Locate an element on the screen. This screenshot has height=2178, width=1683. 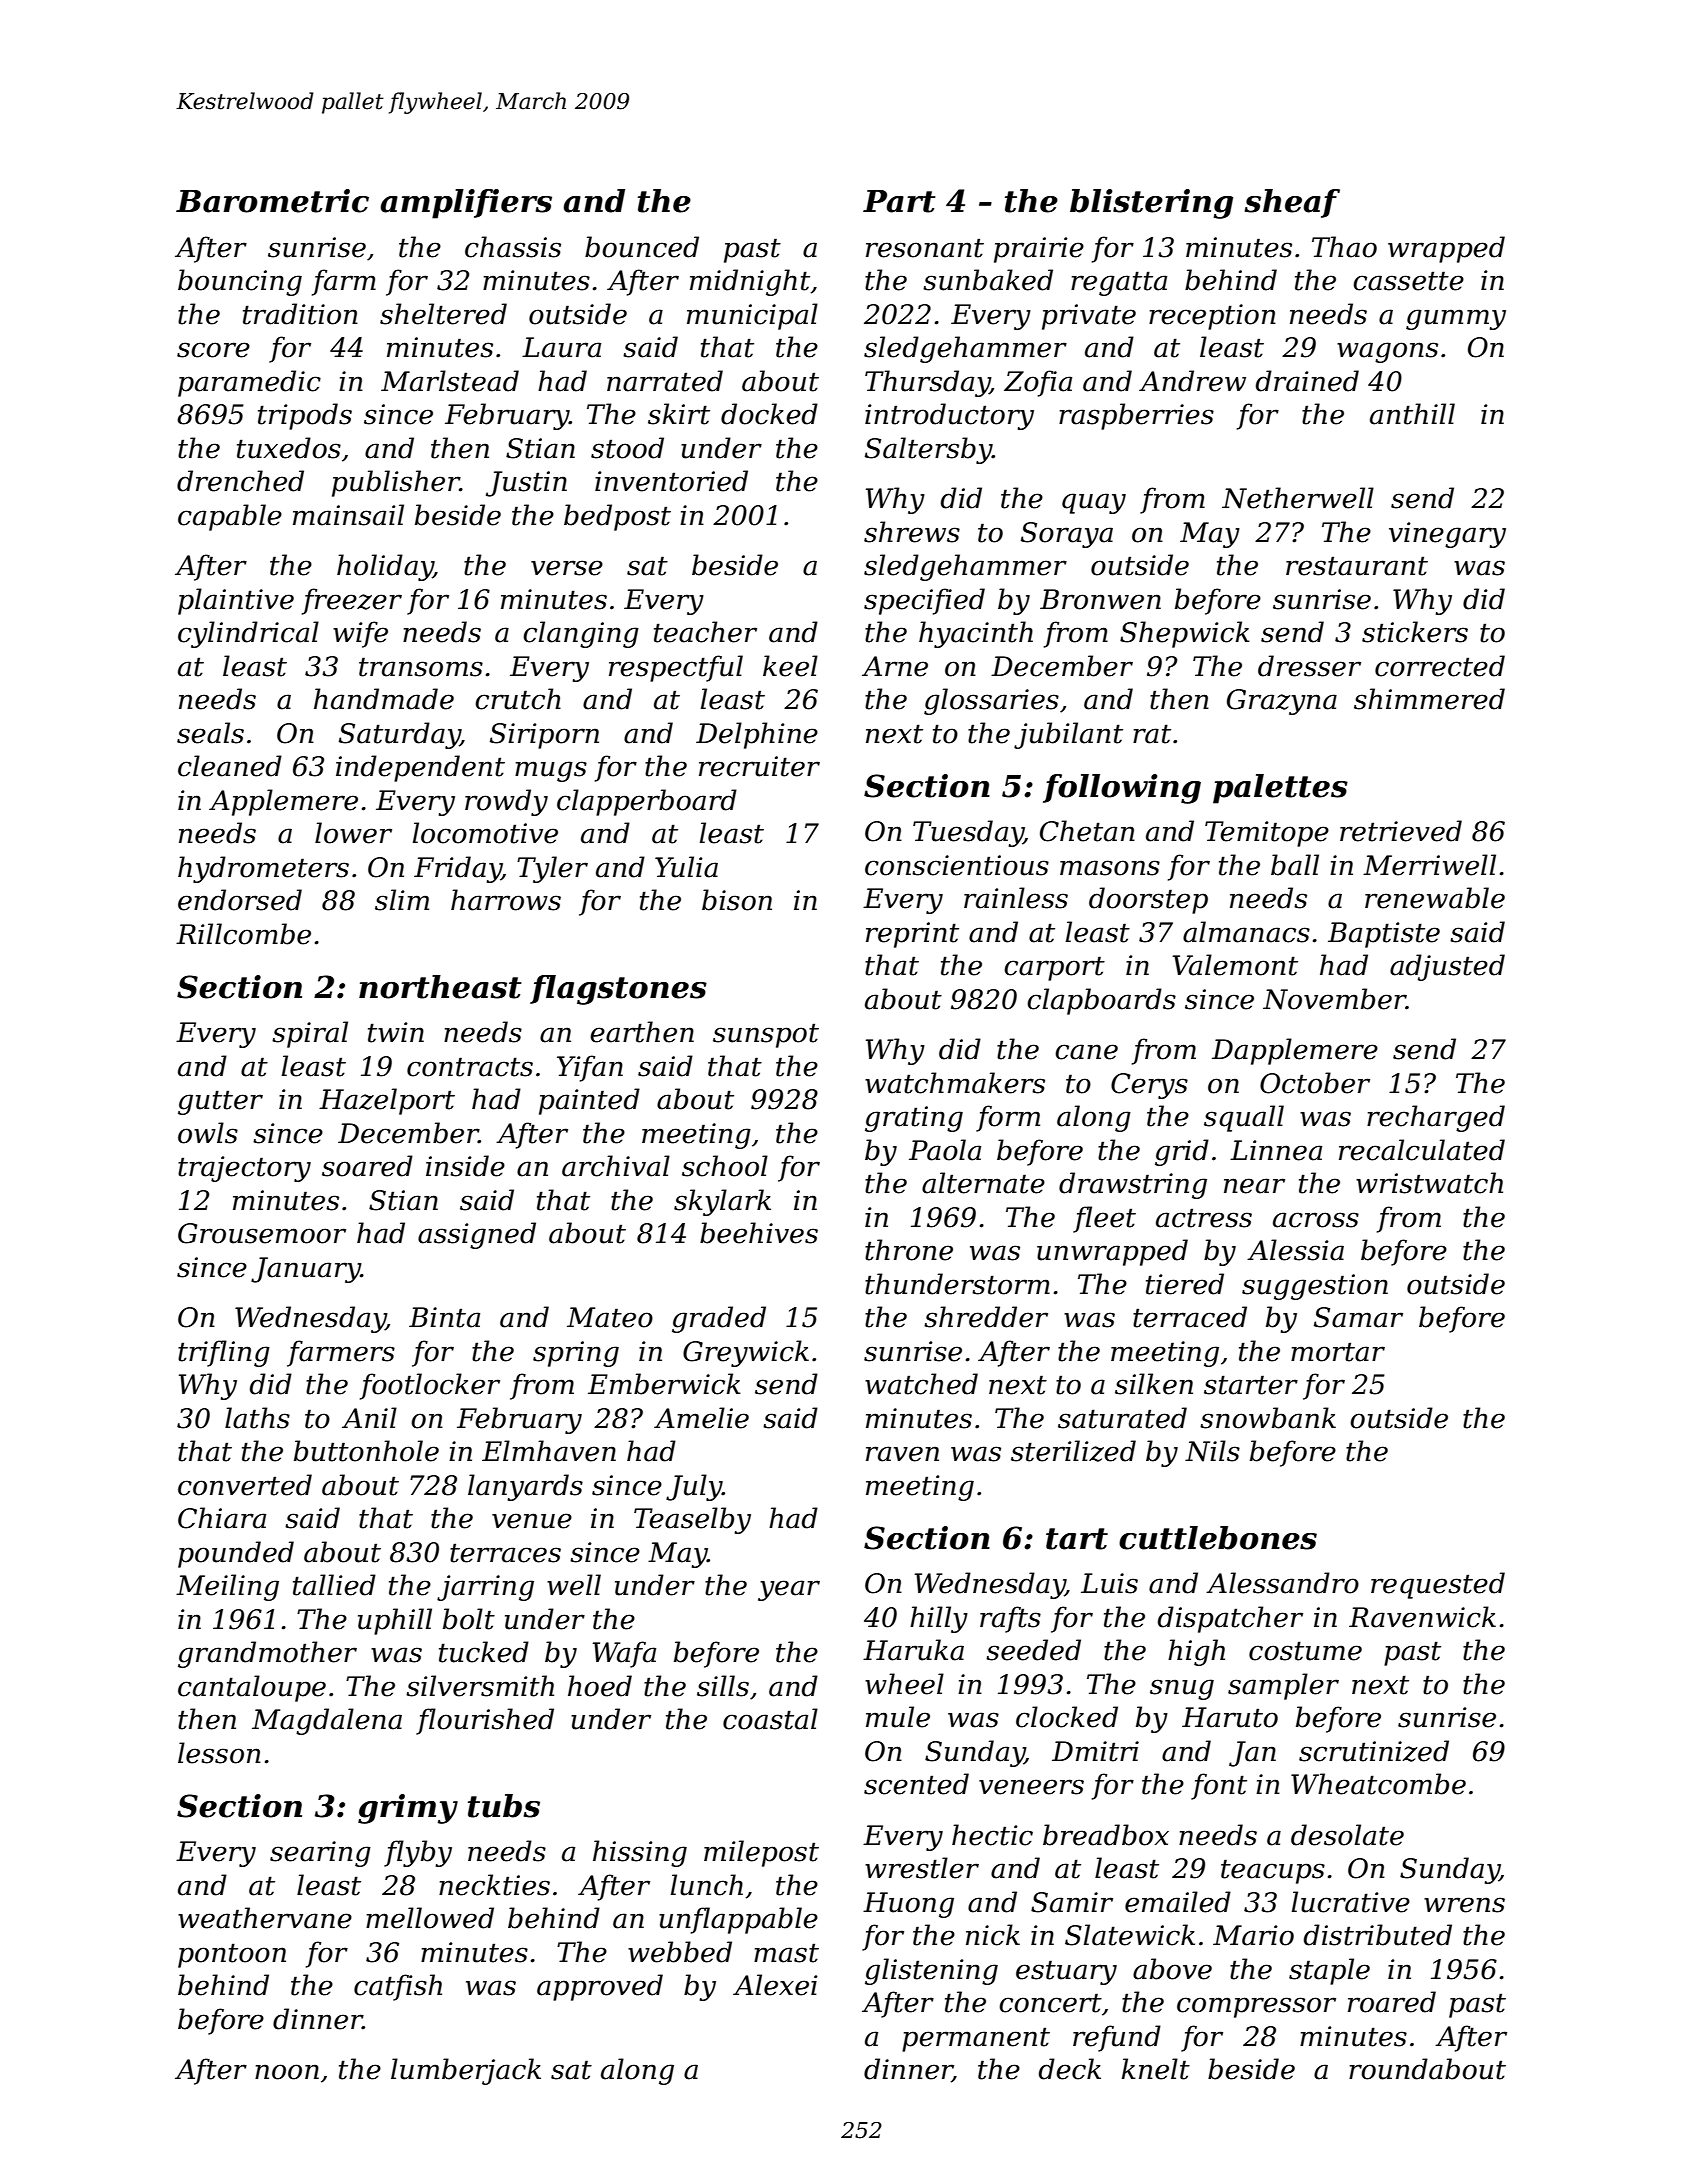
Linnea is located at coordinates (1276, 1150).
